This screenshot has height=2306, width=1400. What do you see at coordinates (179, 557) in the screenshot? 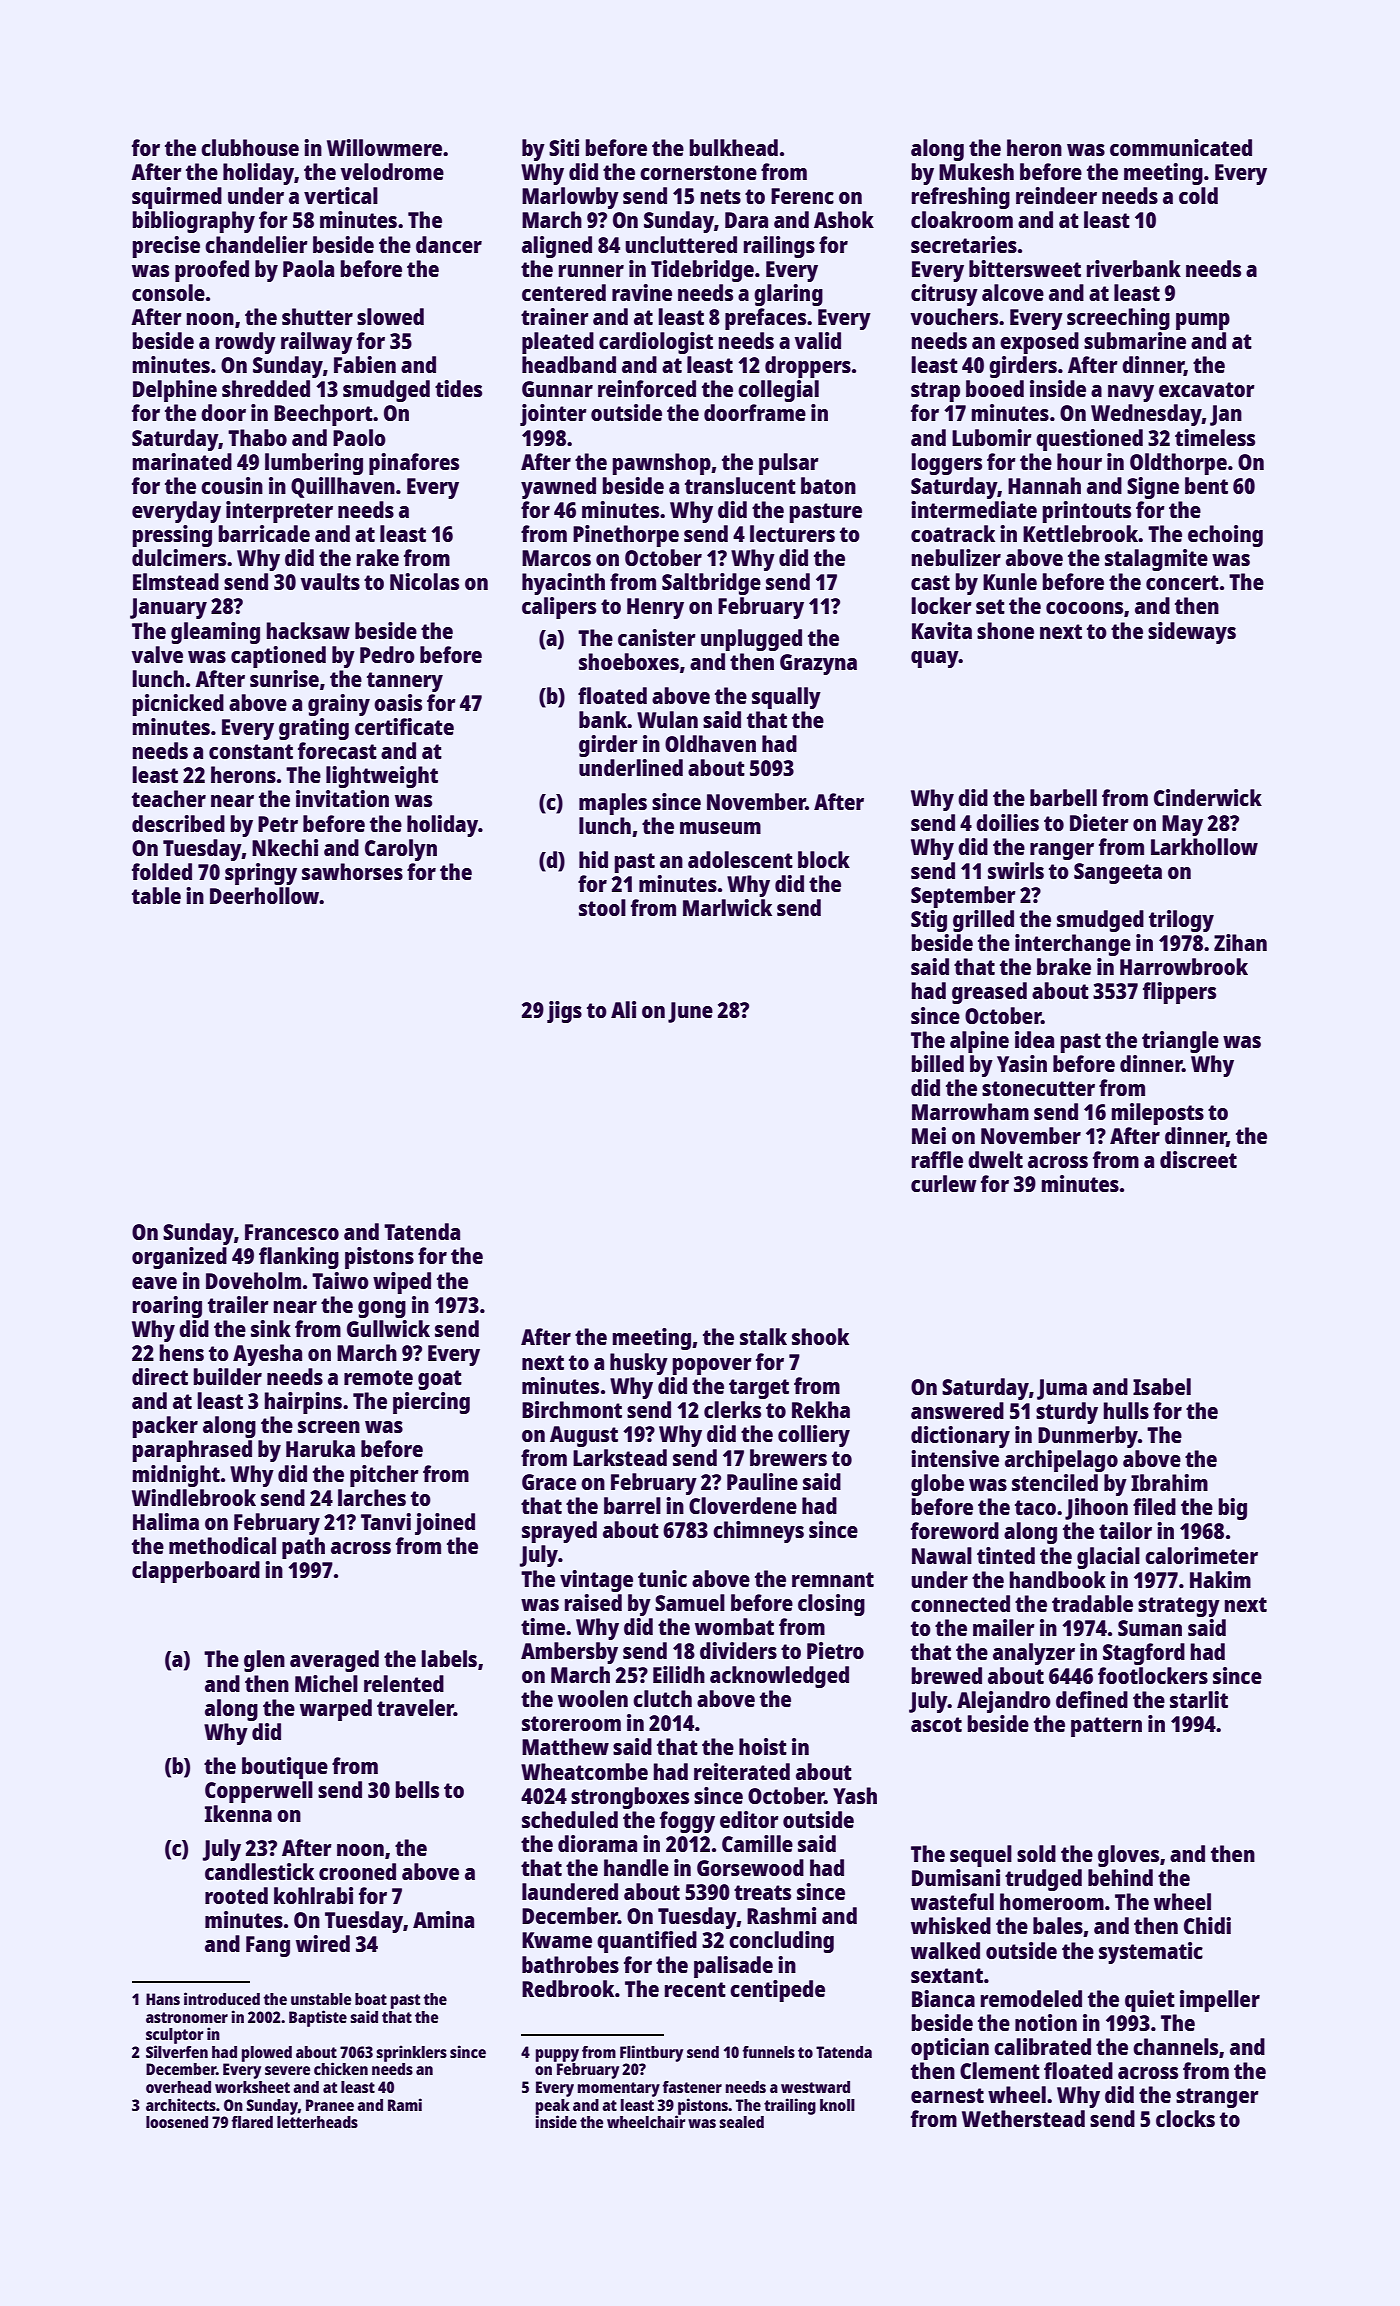
I see `dulcimers` at bounding box center [179, 557].
